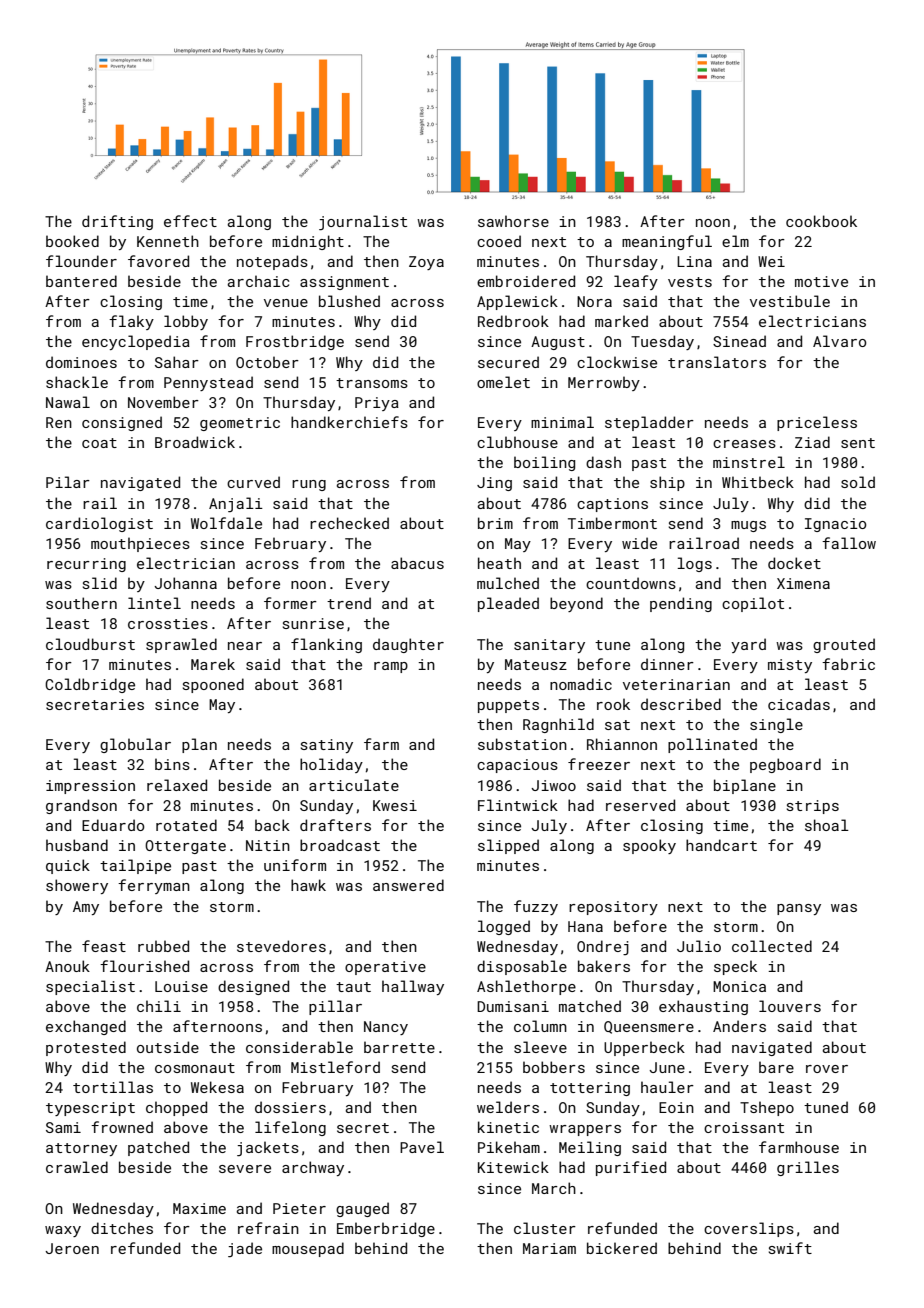 This document has width=924, height=1308. What do you see at coordinates (821, 281) in the document?
I see `motive` at bounding box center [821, 281].
